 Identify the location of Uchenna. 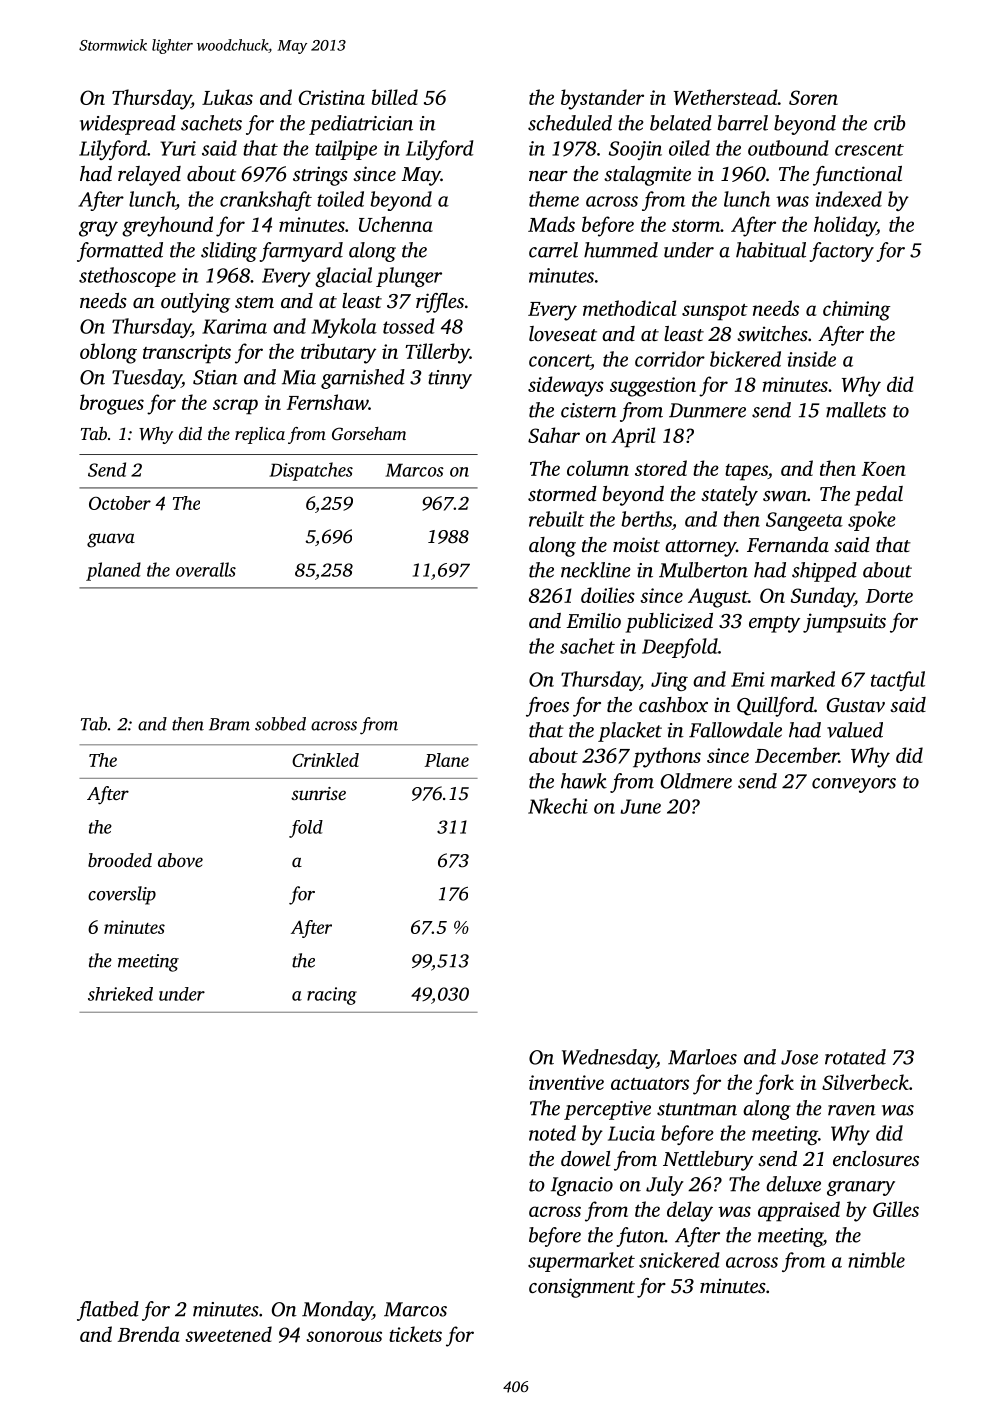
(396, 224).
